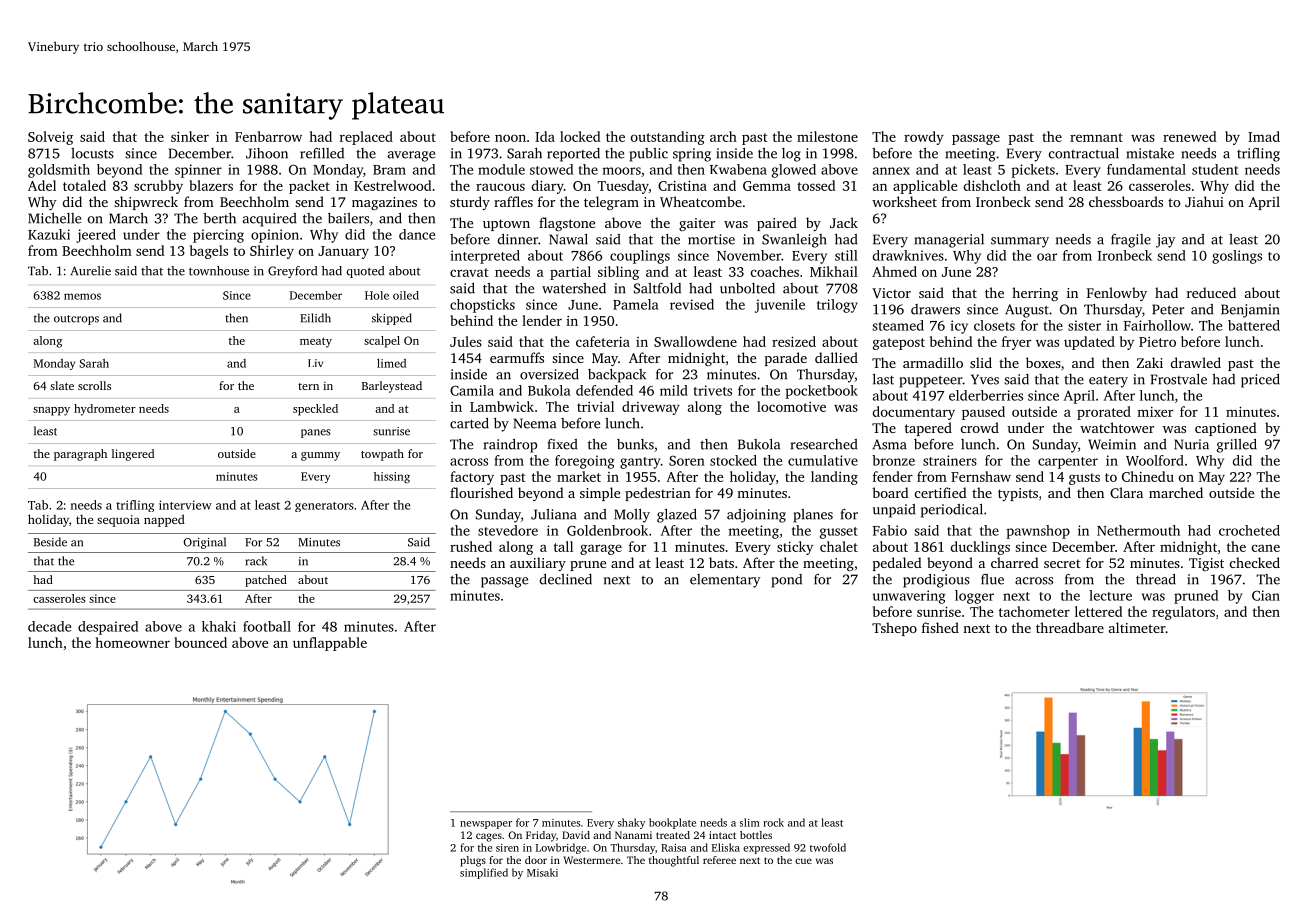 This page has width=1308, height=924. What do you see at coordinates (50, 542) in the page?
I see `Beside` at bounding box center [50, 542].
